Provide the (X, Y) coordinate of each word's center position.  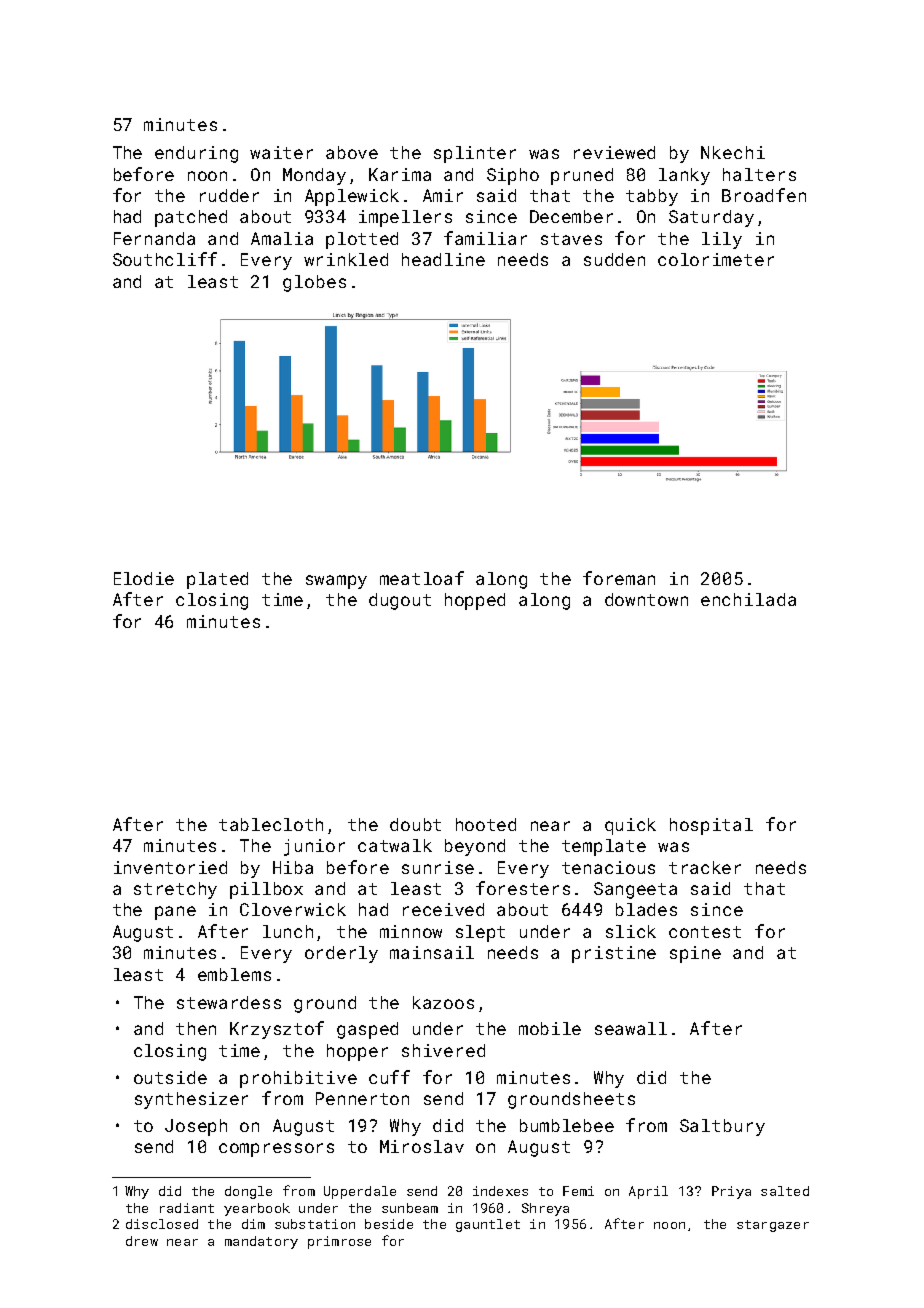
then (196, 1028)
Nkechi (733, 152)
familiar (485, 238)
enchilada (748, 599)
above (352, 152)
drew (142, 1241)
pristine (614, 954)
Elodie (144, 578)
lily (722, 240)
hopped (475, 601)
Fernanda (154, 238)
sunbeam (410, 1208)
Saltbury (722, 1127)
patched (191, 218)
